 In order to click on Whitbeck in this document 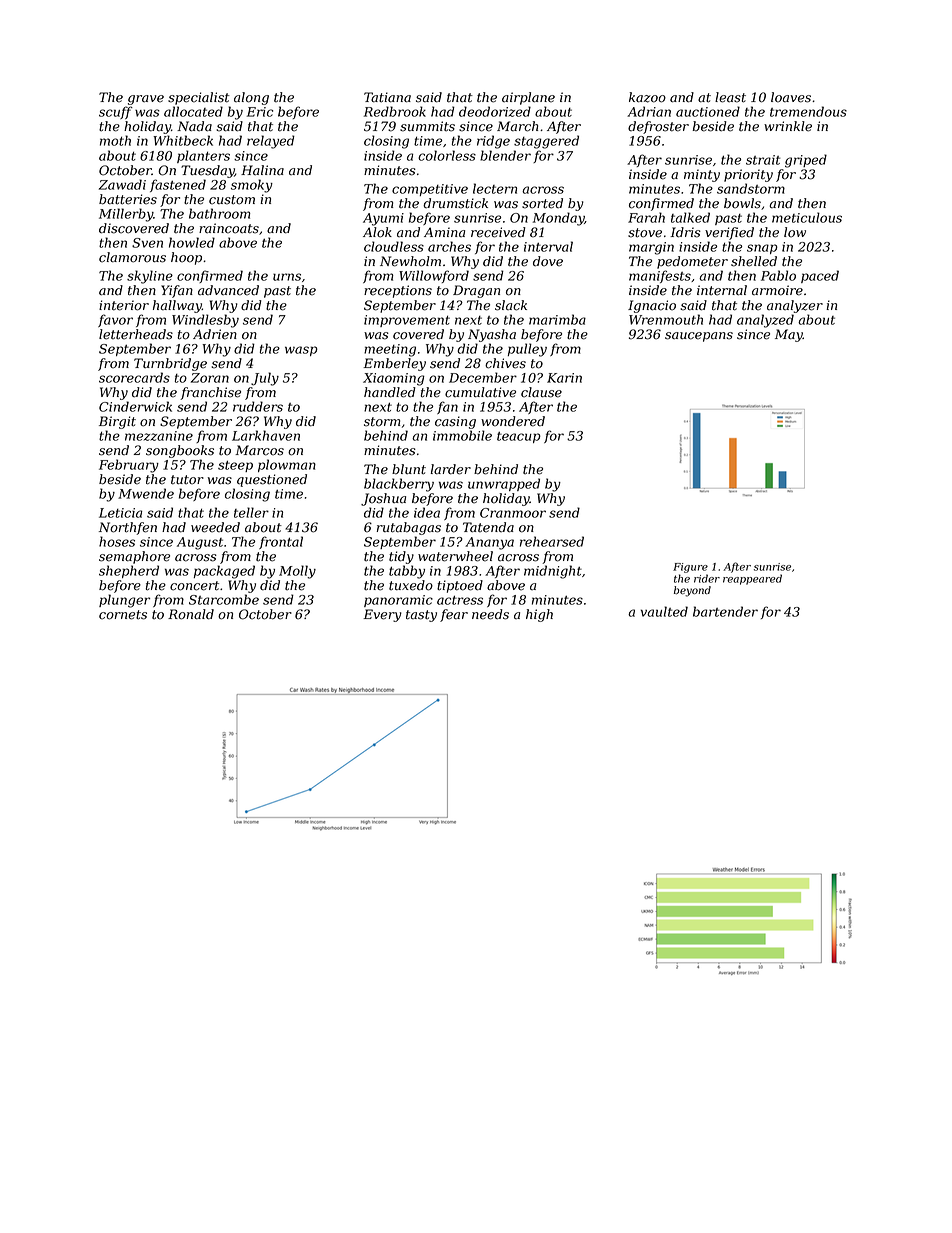, I will do `click(183, 140)`.
